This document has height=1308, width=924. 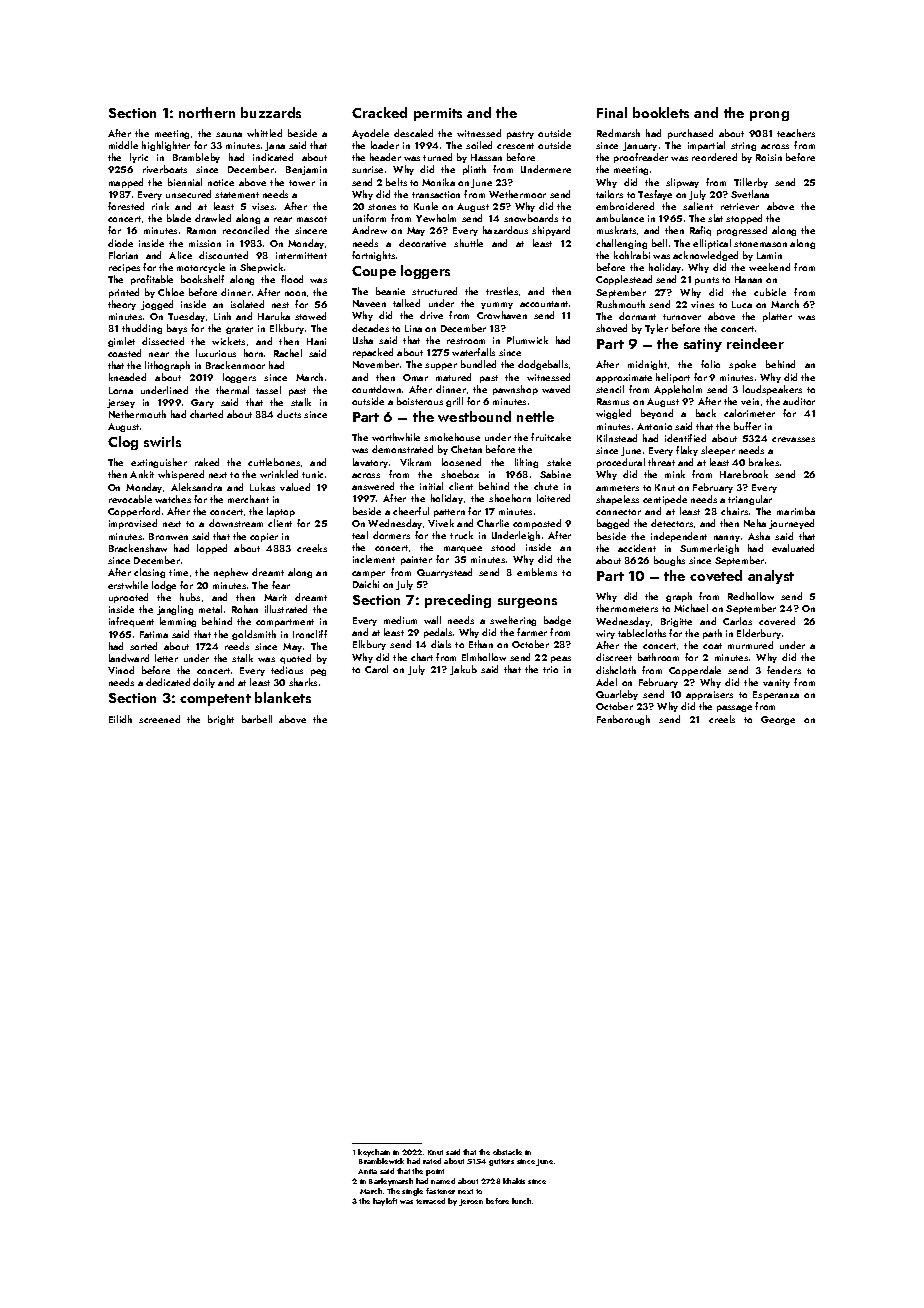 What do you see at coordinates (438, 114) in the document?
I see `permits` at bounding box center [438, 114].
